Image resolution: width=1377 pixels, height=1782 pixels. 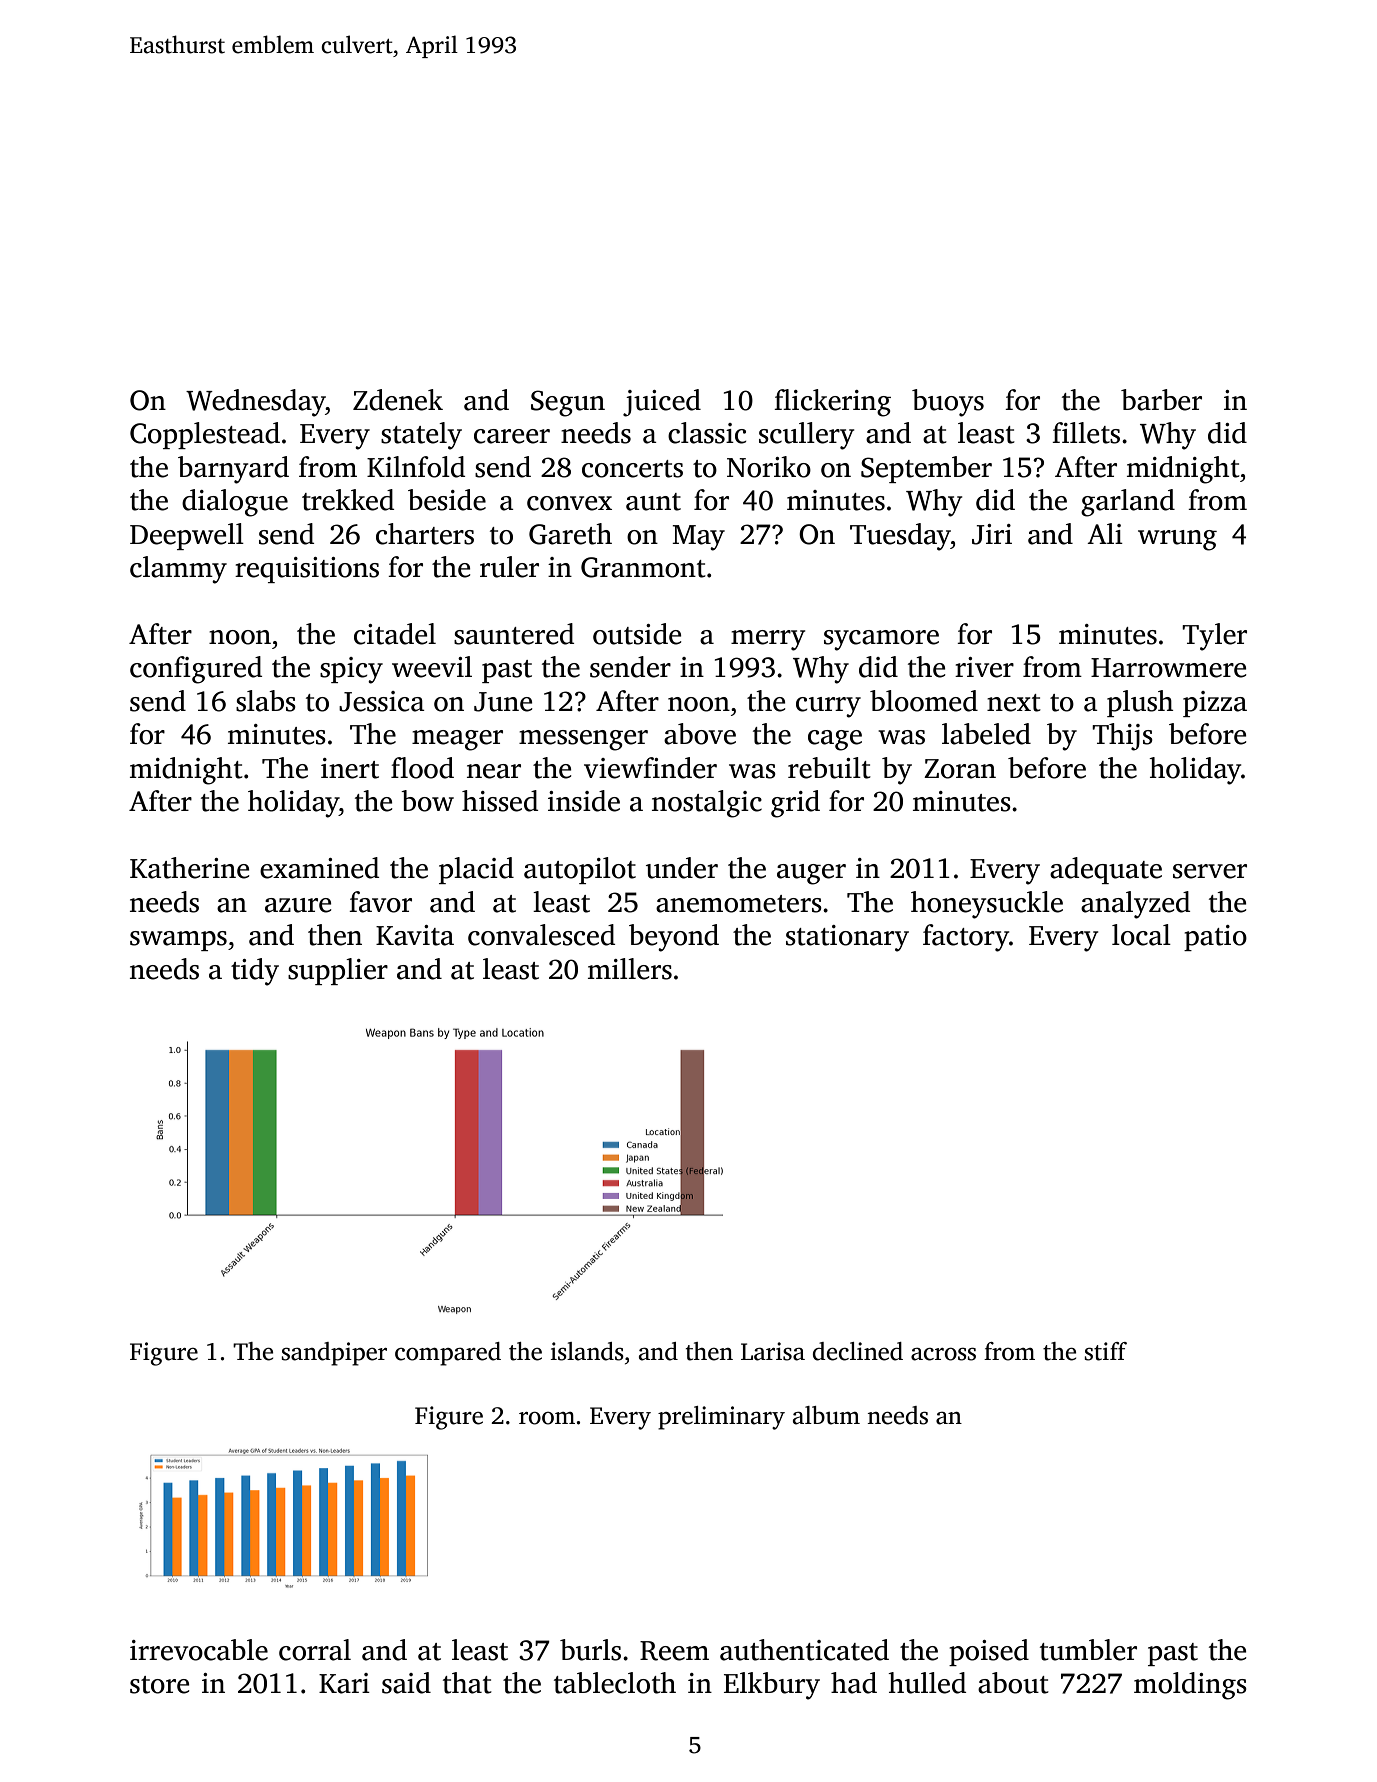 What do you see at coordinates (769, 467) in the screenshot?
I see `Noriko` at bounding box center [769, 467].
